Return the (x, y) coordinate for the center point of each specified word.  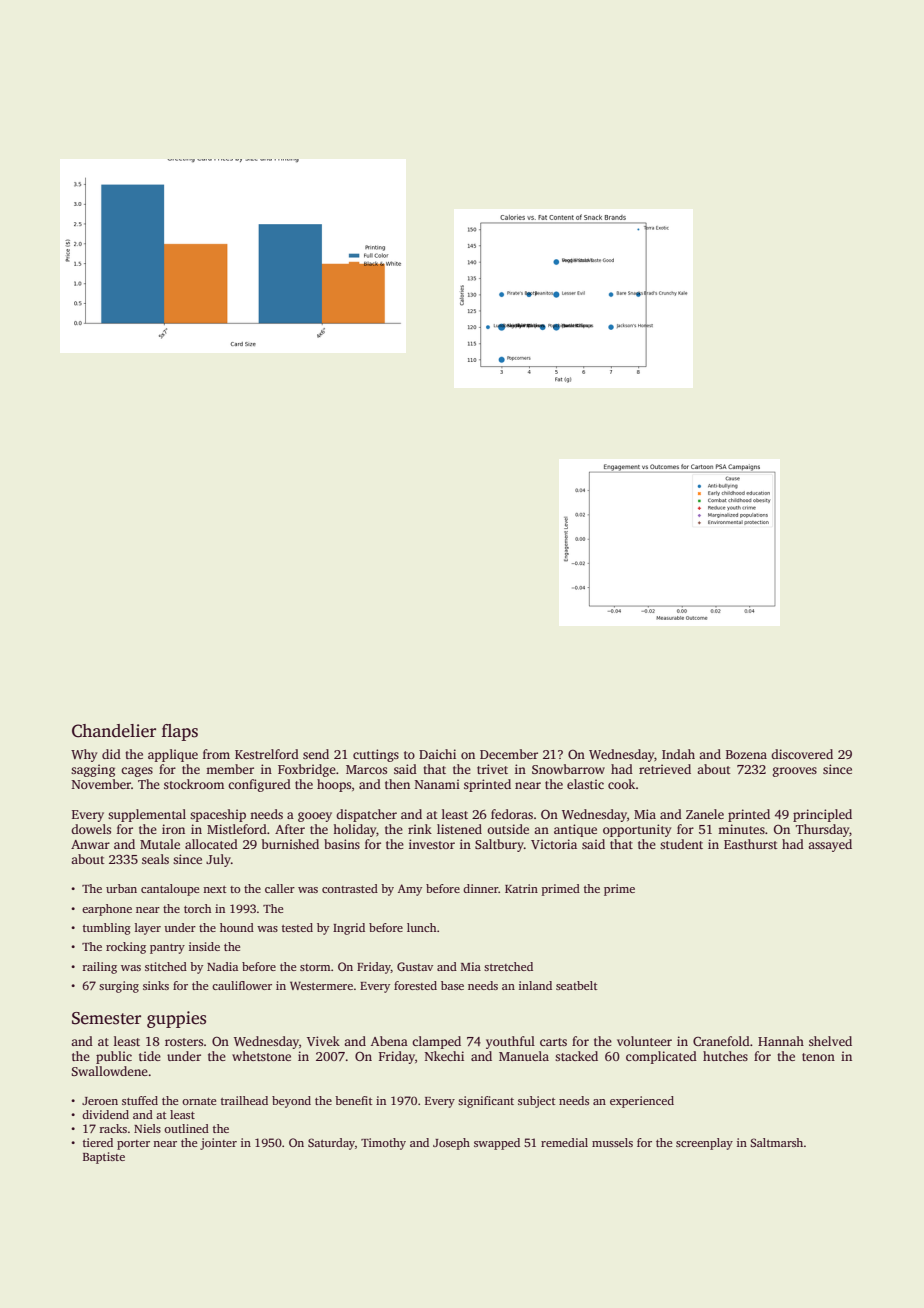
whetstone (261, 1056)
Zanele (705, 814)
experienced (642, 1102)
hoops (334, 785)
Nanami (437, 784)
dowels (91, 829)
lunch (421, 927)
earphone (107, 910)
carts (553, 1042)
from (216, 754)
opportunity (637, 830)
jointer (218, 1144)
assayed (830, 845)
